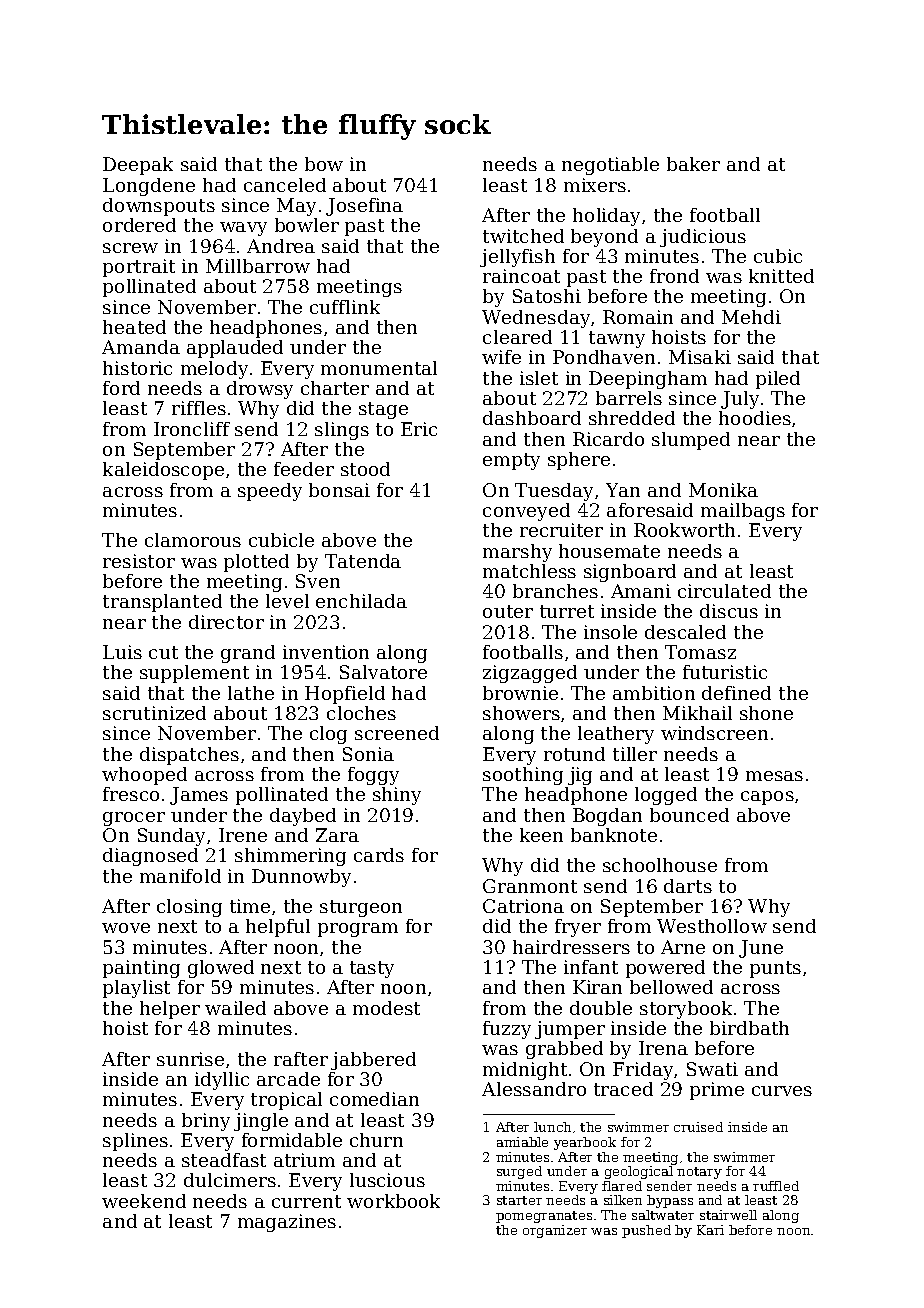  Describe the element at coordinates (134, 327) in the image. I see `heated` at that location.
